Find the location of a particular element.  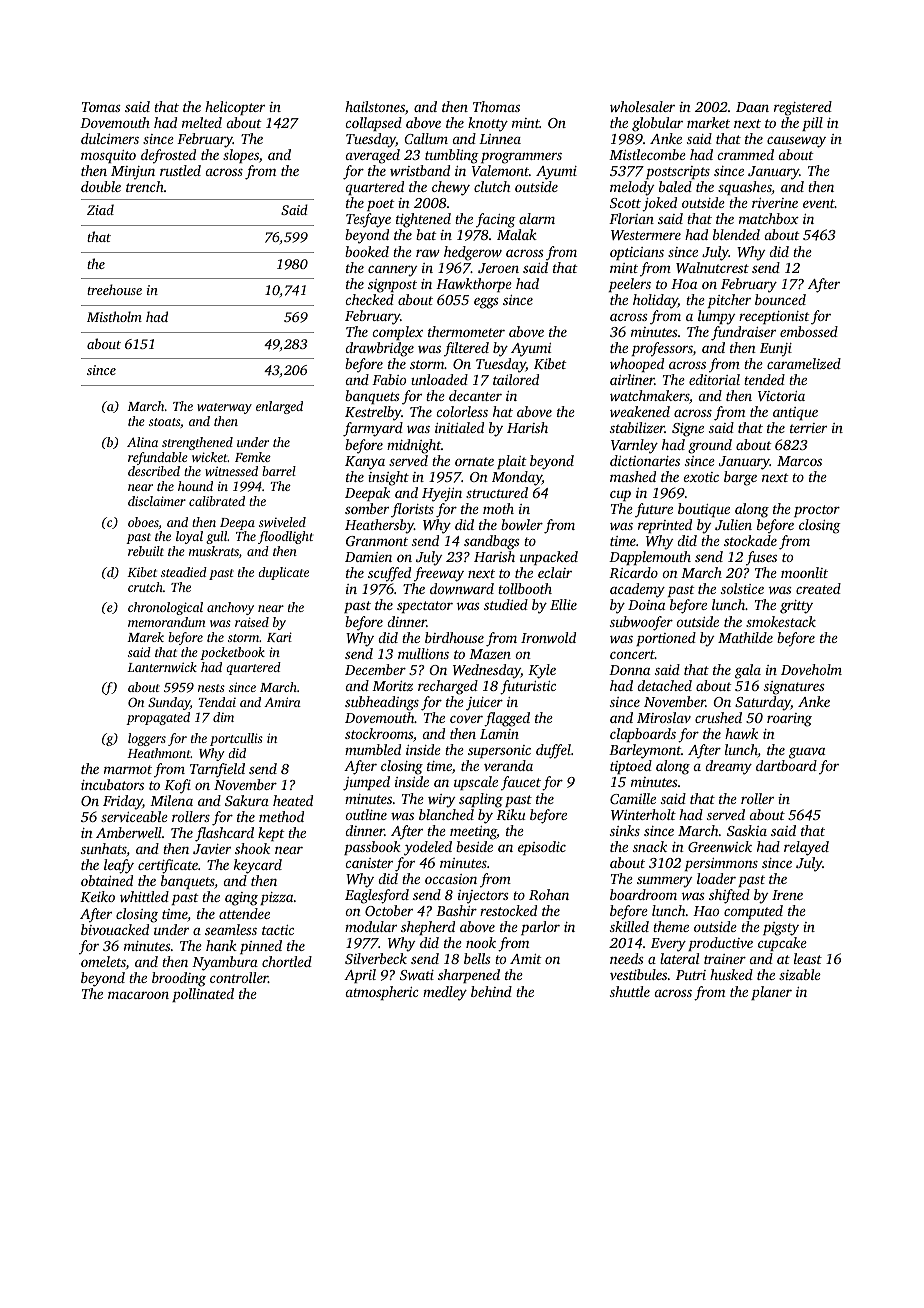

Tomas is located at coordinates (101, 107).
